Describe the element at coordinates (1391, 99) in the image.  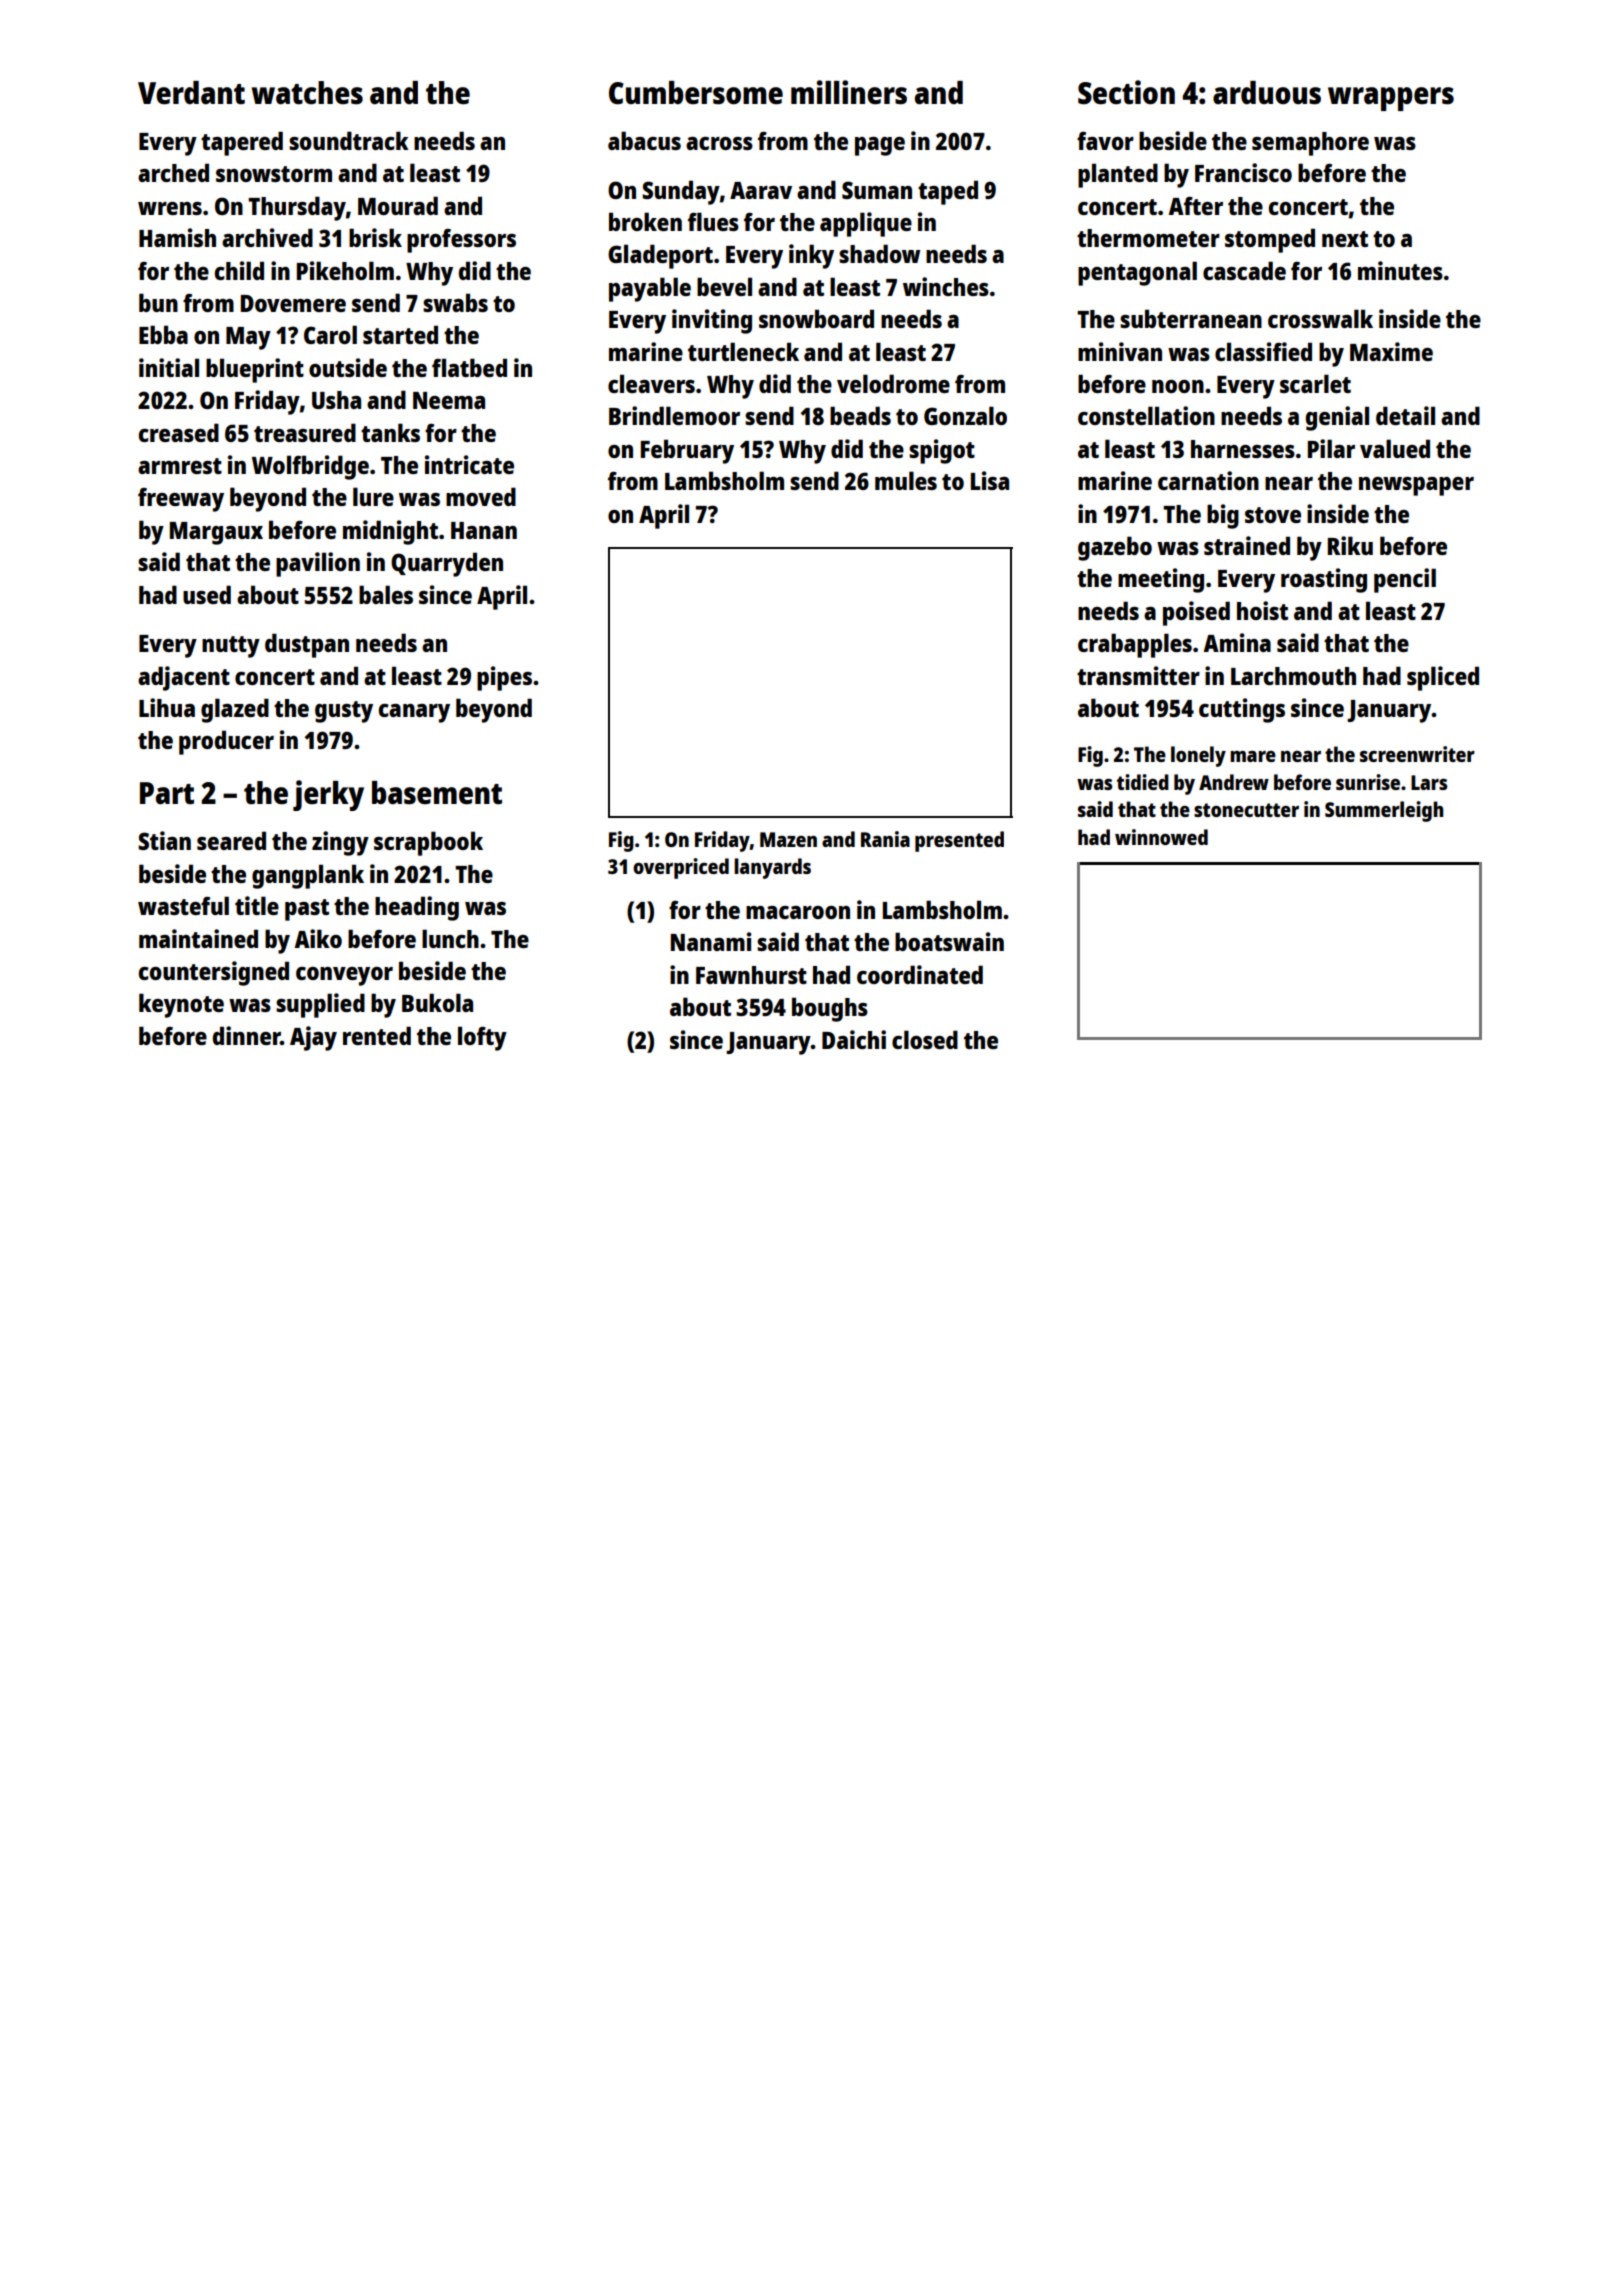
I see `wrappers` at that location.
